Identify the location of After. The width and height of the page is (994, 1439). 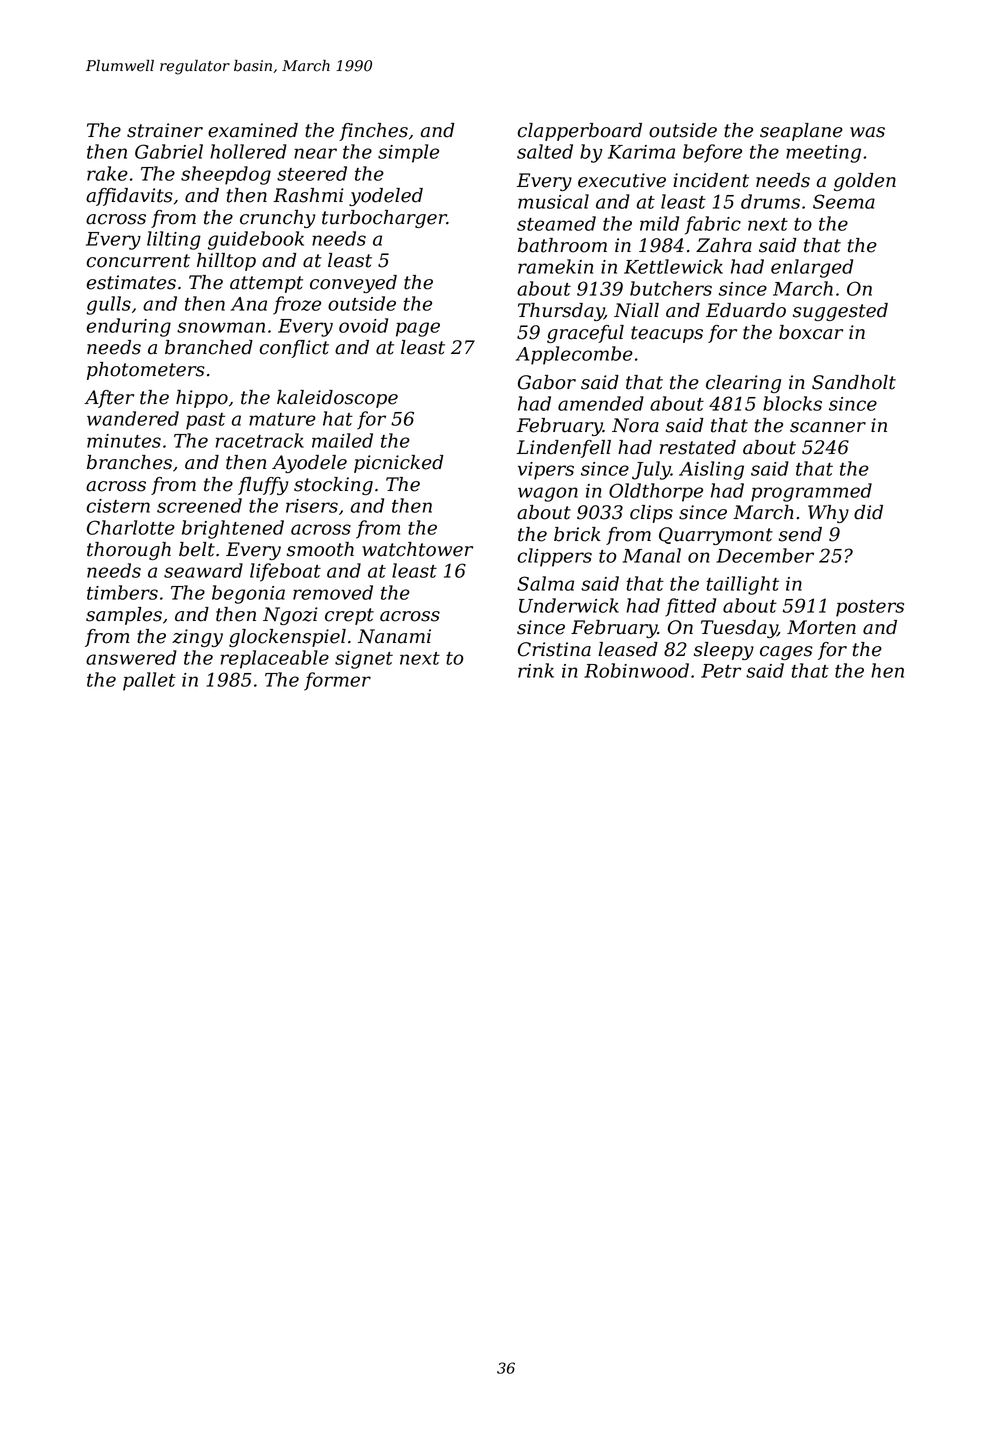
(109, 399).
